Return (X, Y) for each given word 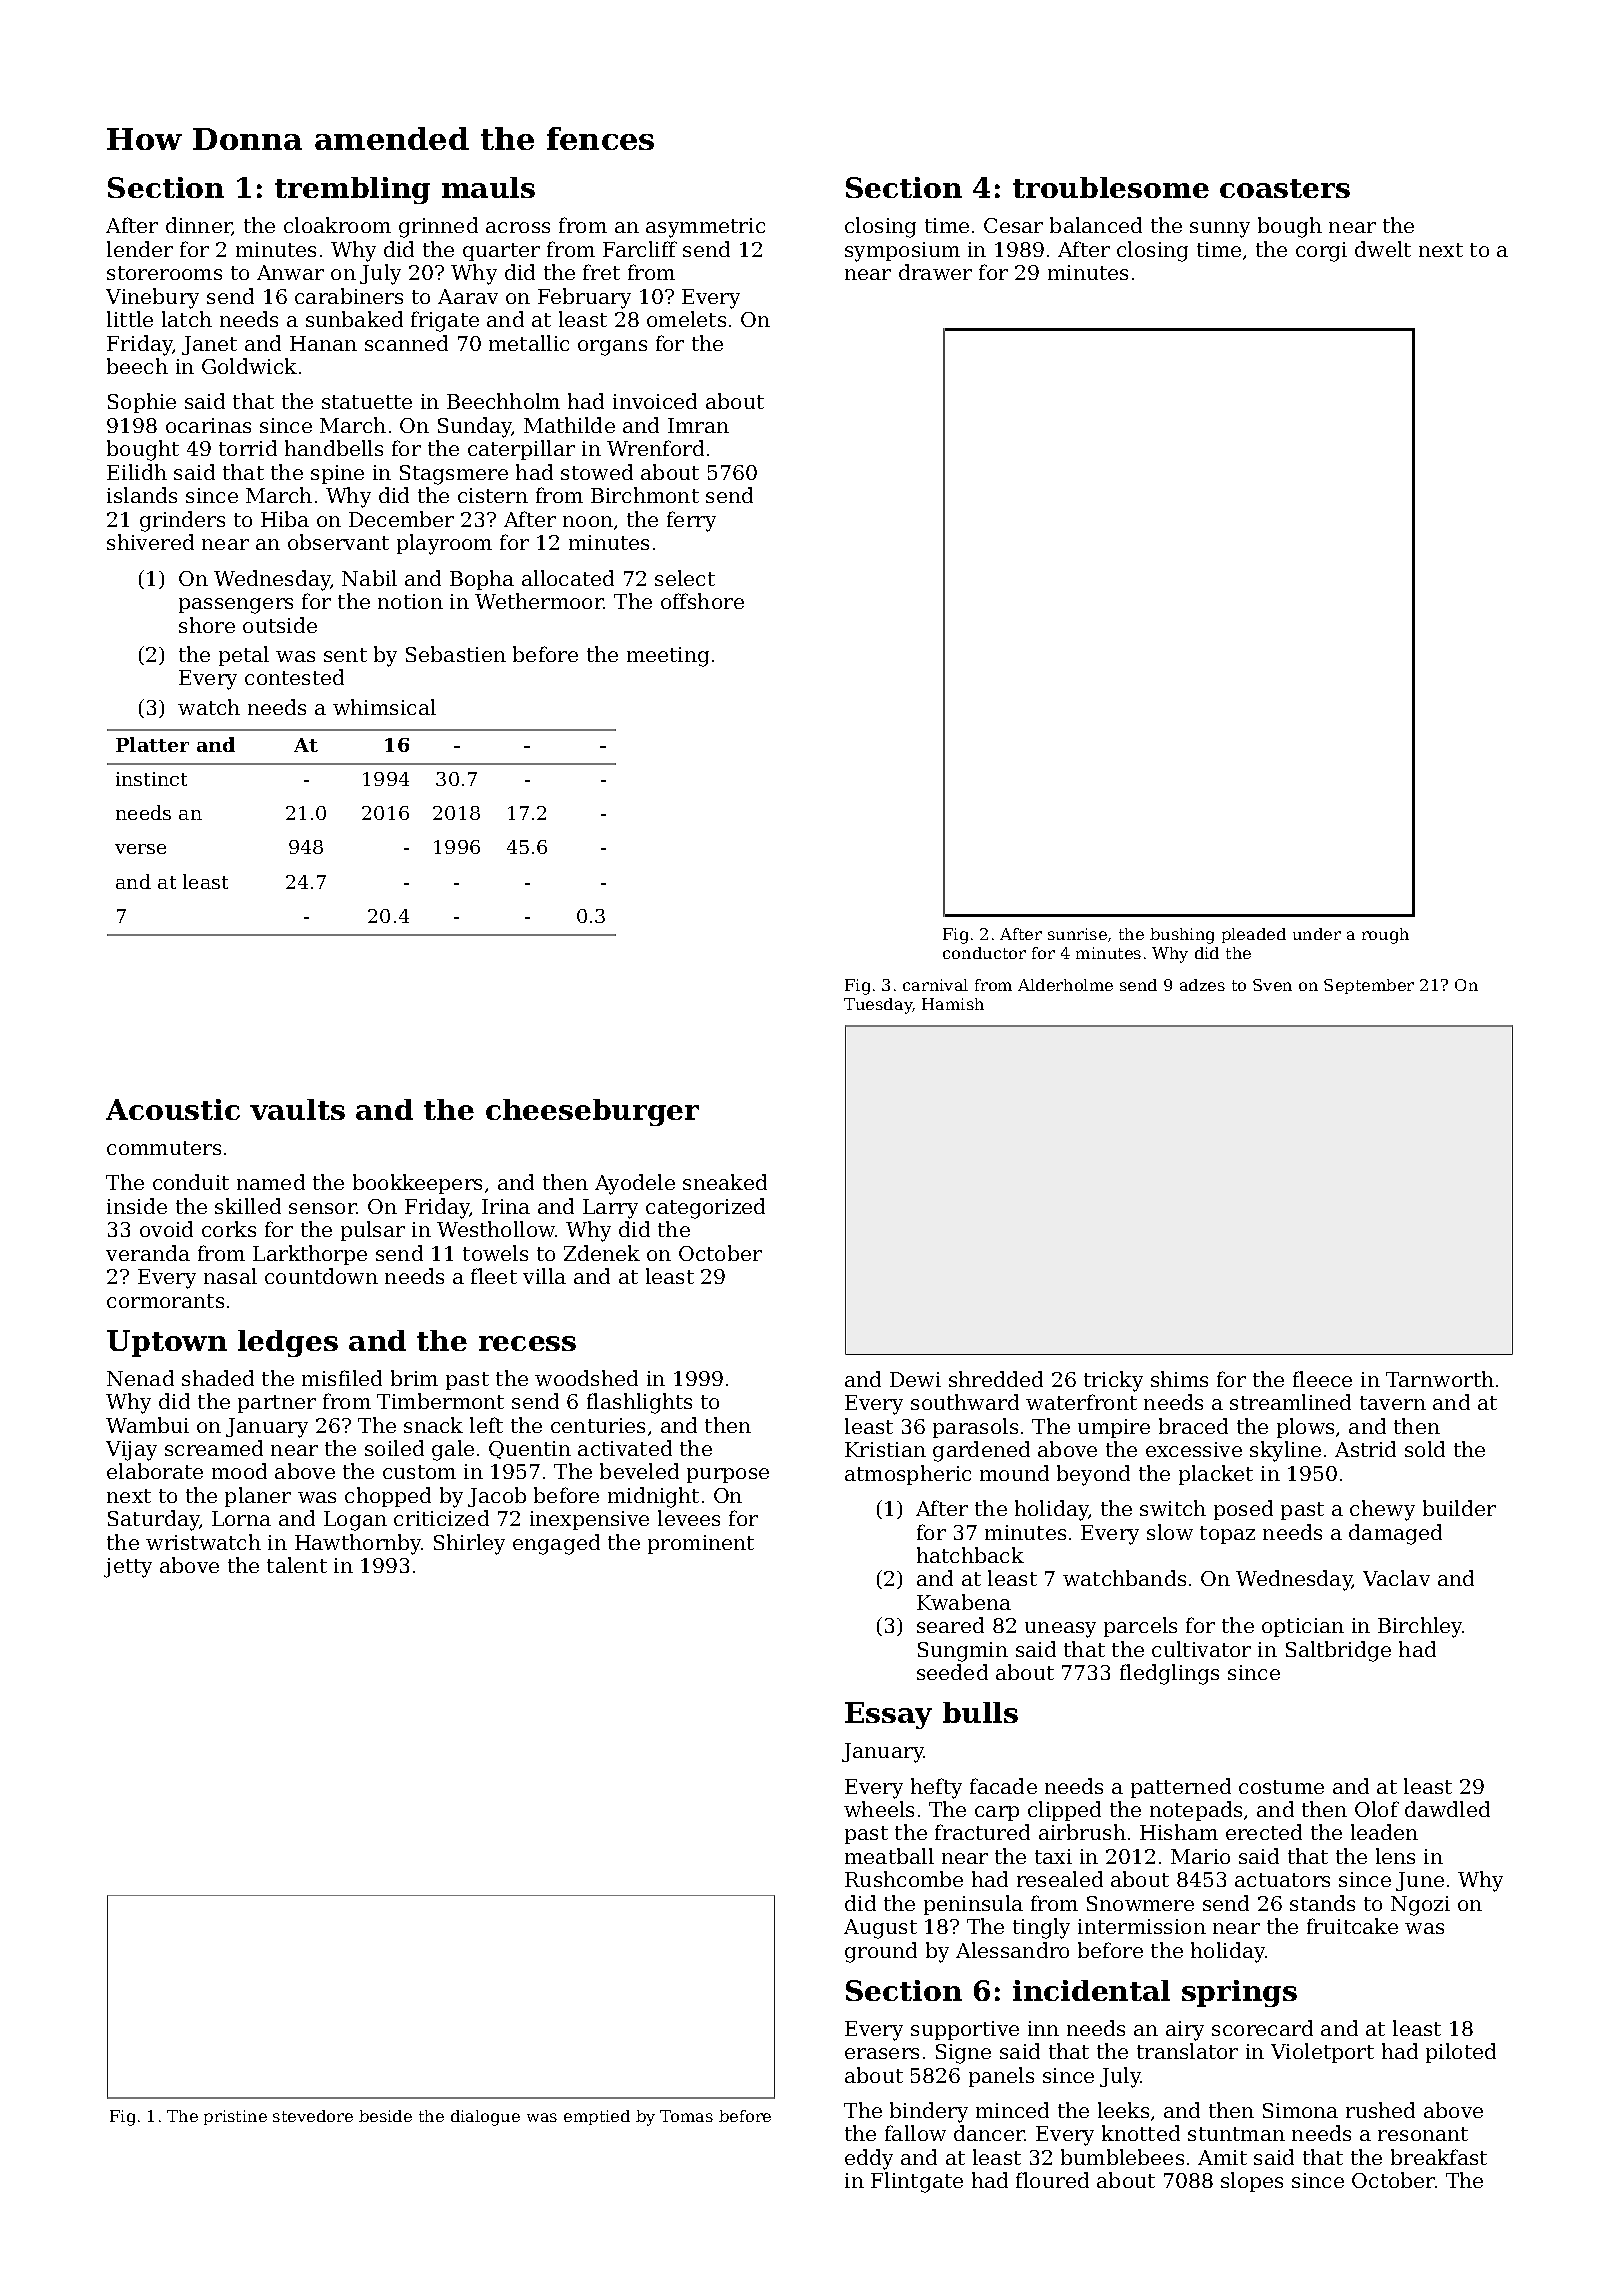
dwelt (1383, 249)
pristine (235, 2117)
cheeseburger (592, 1112)
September (1369, 986)
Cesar (1013, 225)
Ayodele (635, 1184)
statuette (367, 402)
